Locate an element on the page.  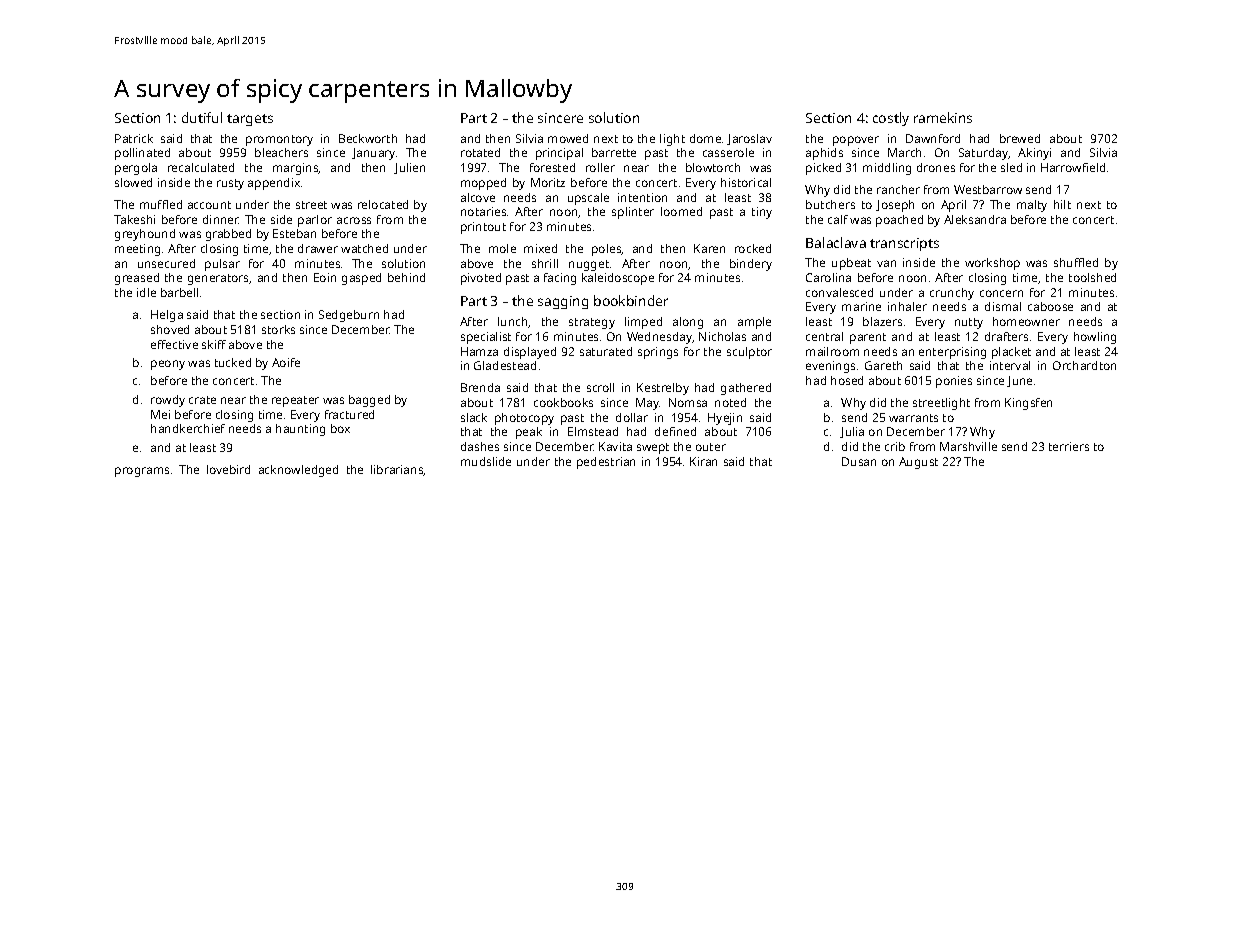
targets is located at coordinates (250, 120).
